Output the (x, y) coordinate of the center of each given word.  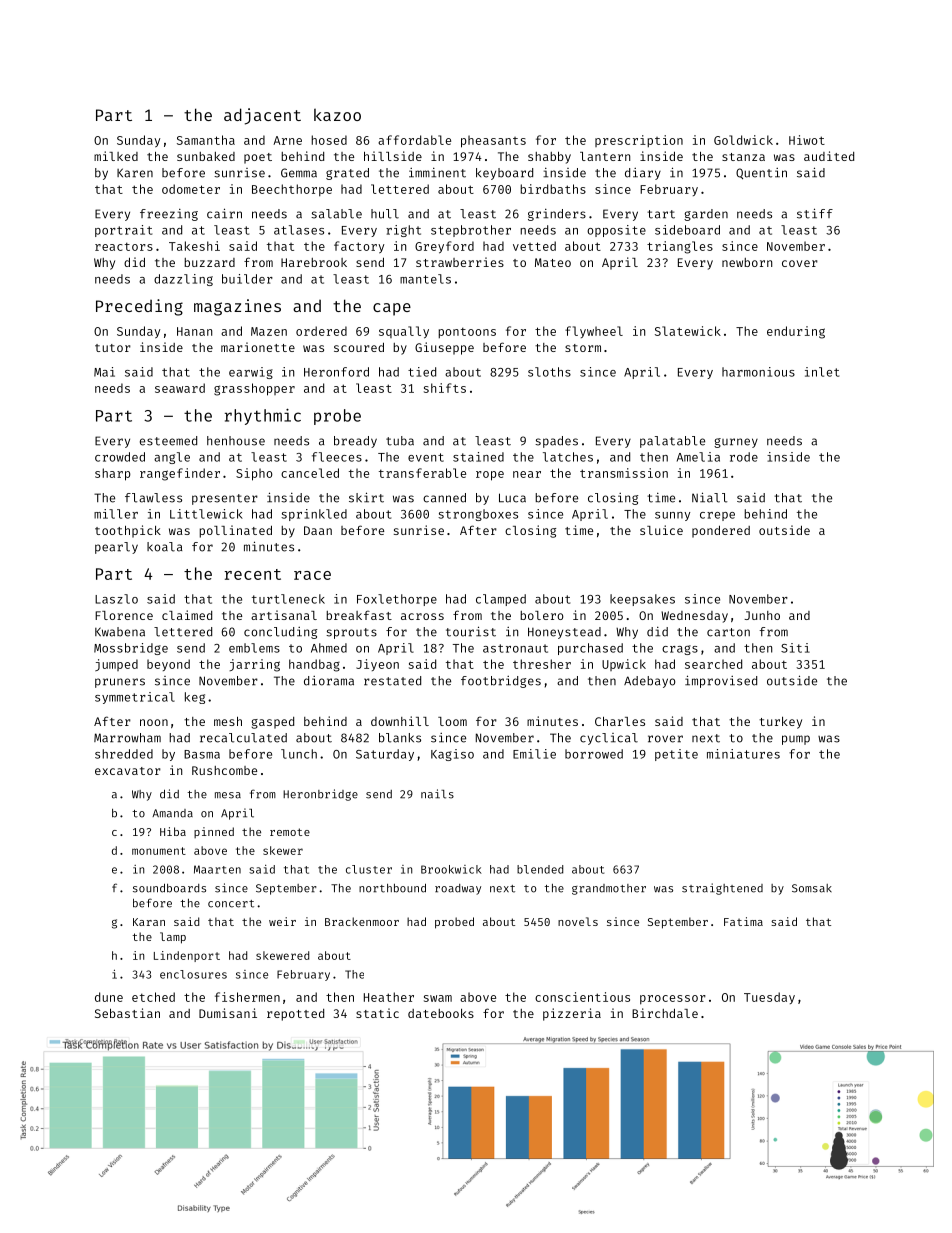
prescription (639, 141)
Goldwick (743, 140)
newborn (747, 262)
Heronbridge (320, 795)
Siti (795, 648)
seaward (180, 388)
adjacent (262, 116)
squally (404, 332)
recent (252, 574)
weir (282, 921)
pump (796, 740)
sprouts (351, 633)
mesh (228, 721)
